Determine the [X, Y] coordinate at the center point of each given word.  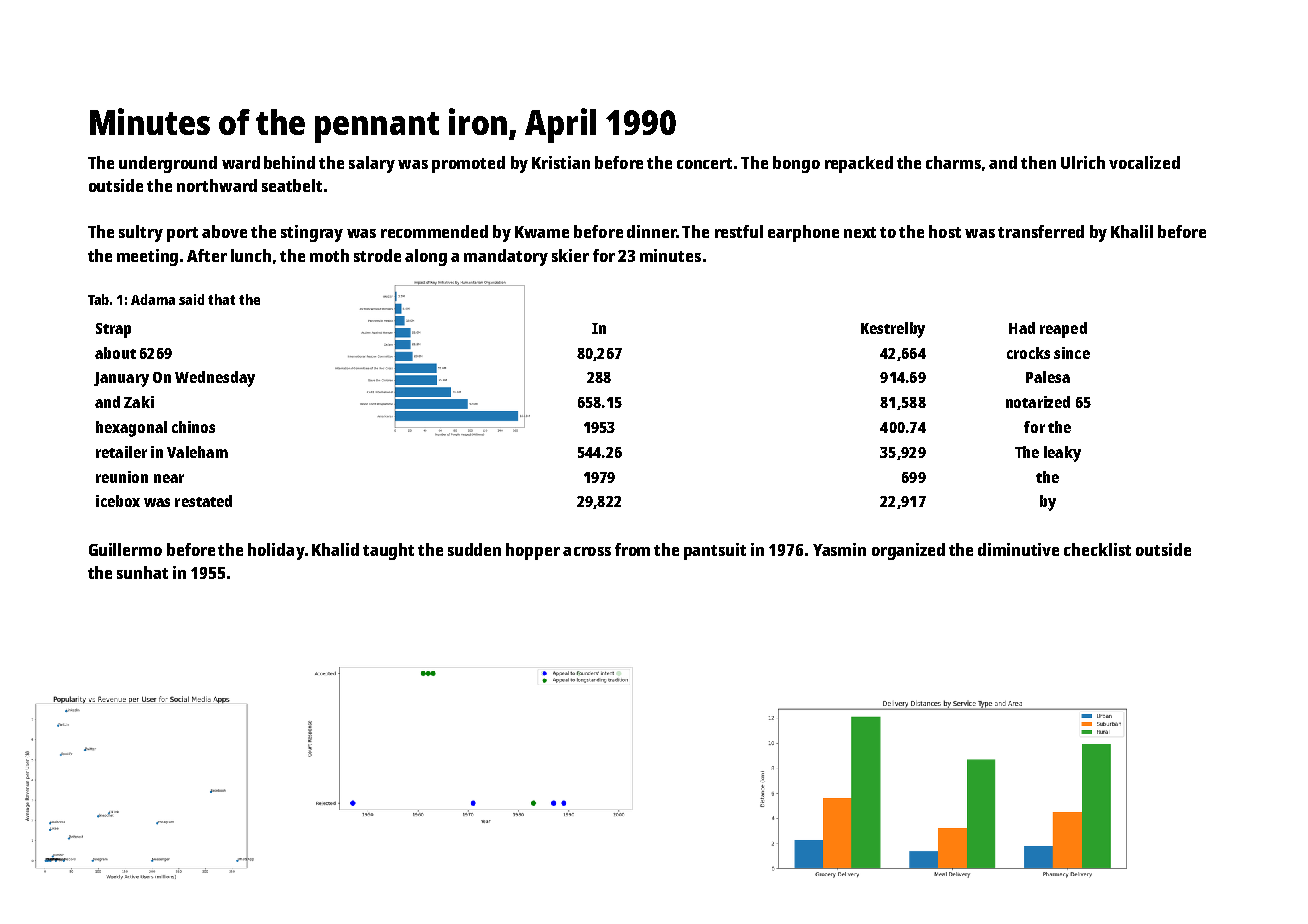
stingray [312, 233]
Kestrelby [893, 330]
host [945, 231]
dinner [651, 231]
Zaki [139, 402]
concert [704, 163]
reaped [1063, 330]
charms [953, 162]
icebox [118, 501]
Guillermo [125, 549]
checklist [1097, 549]
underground [168, 164]
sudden [474, 549]
